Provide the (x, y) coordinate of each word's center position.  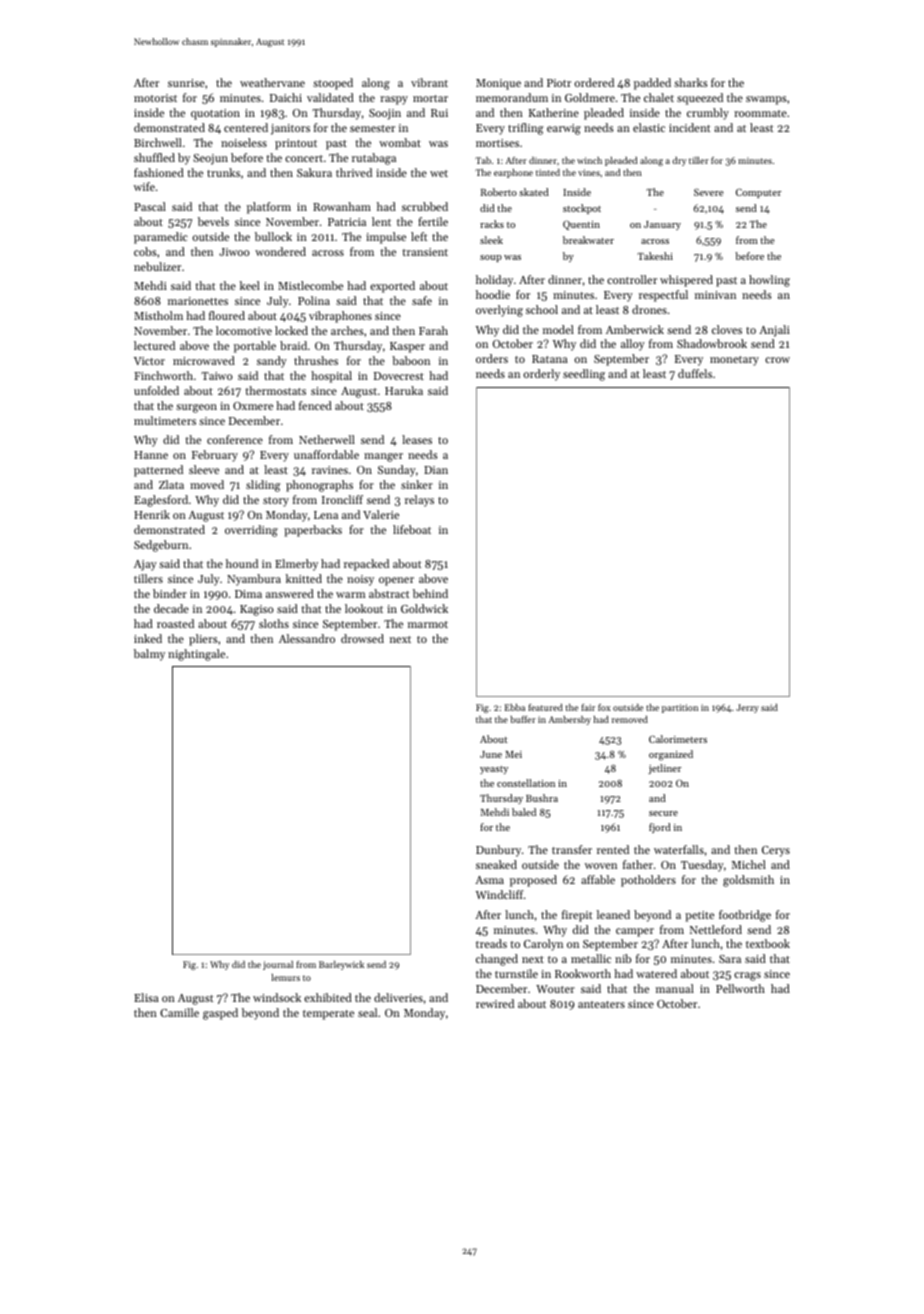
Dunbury (498, 851)
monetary (734, 361)
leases (417, 439)
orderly (541, 375)
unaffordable (326, 454)
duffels (695, 373)
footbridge (745, 916)
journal (278, 965)
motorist (155, 98)
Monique (498, 84)
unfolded (156, 390)
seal (367, 1012)
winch (589, 160)
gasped (220, 1014)
